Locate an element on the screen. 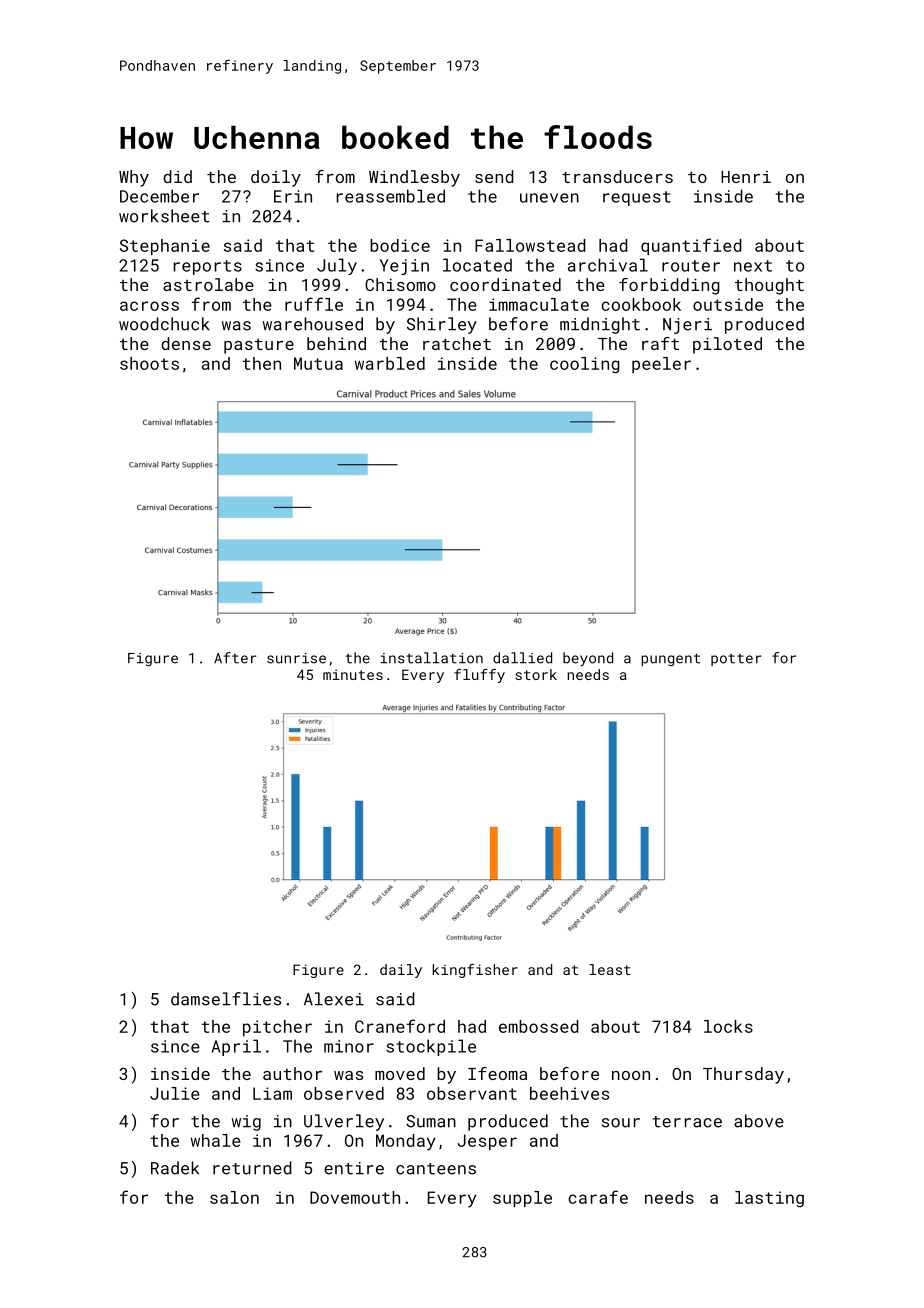 The image size is (924, 1308). least is located at coordinates (610, 969).
